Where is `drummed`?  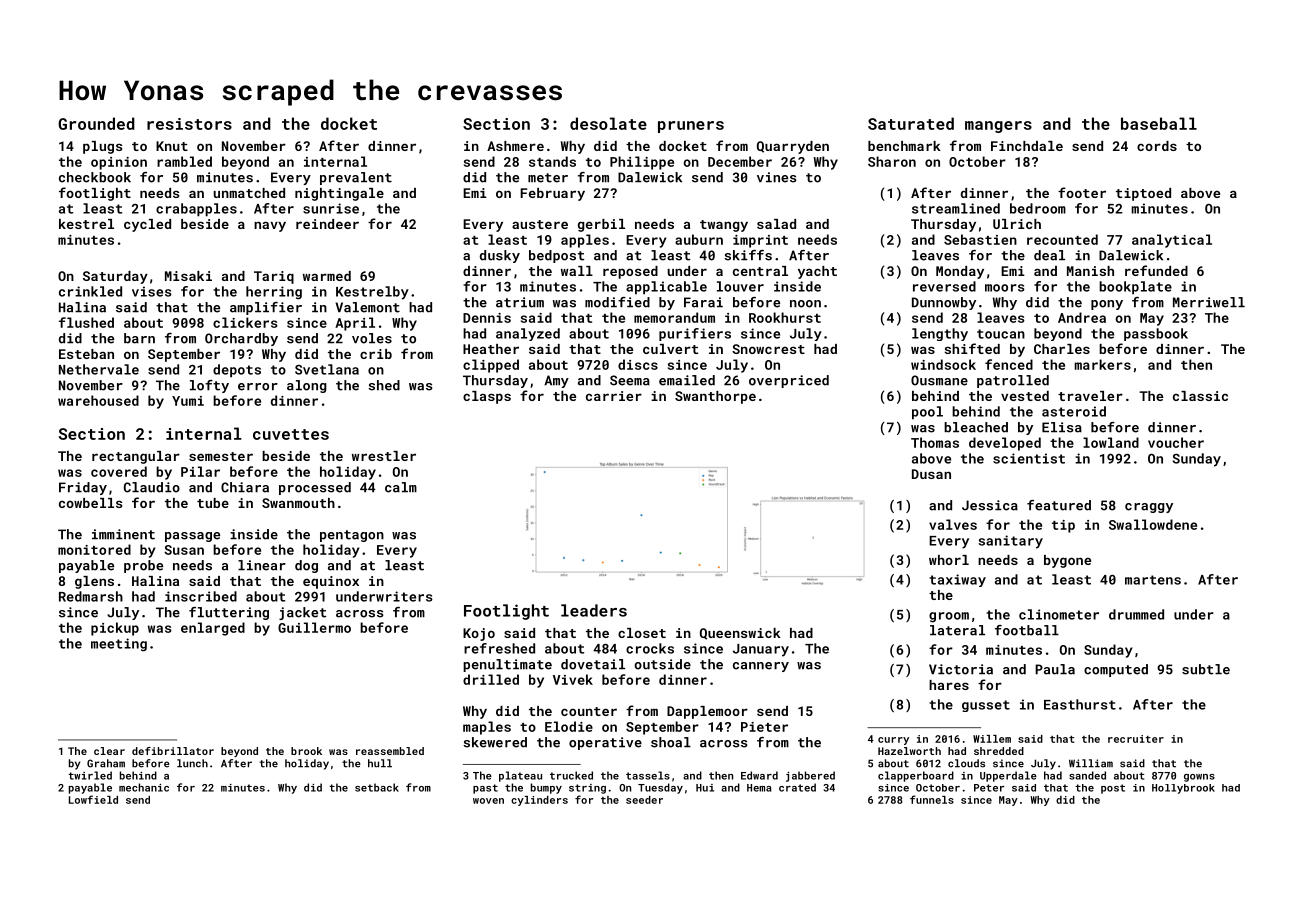
drummed is located at coordinates (1136, 614).
